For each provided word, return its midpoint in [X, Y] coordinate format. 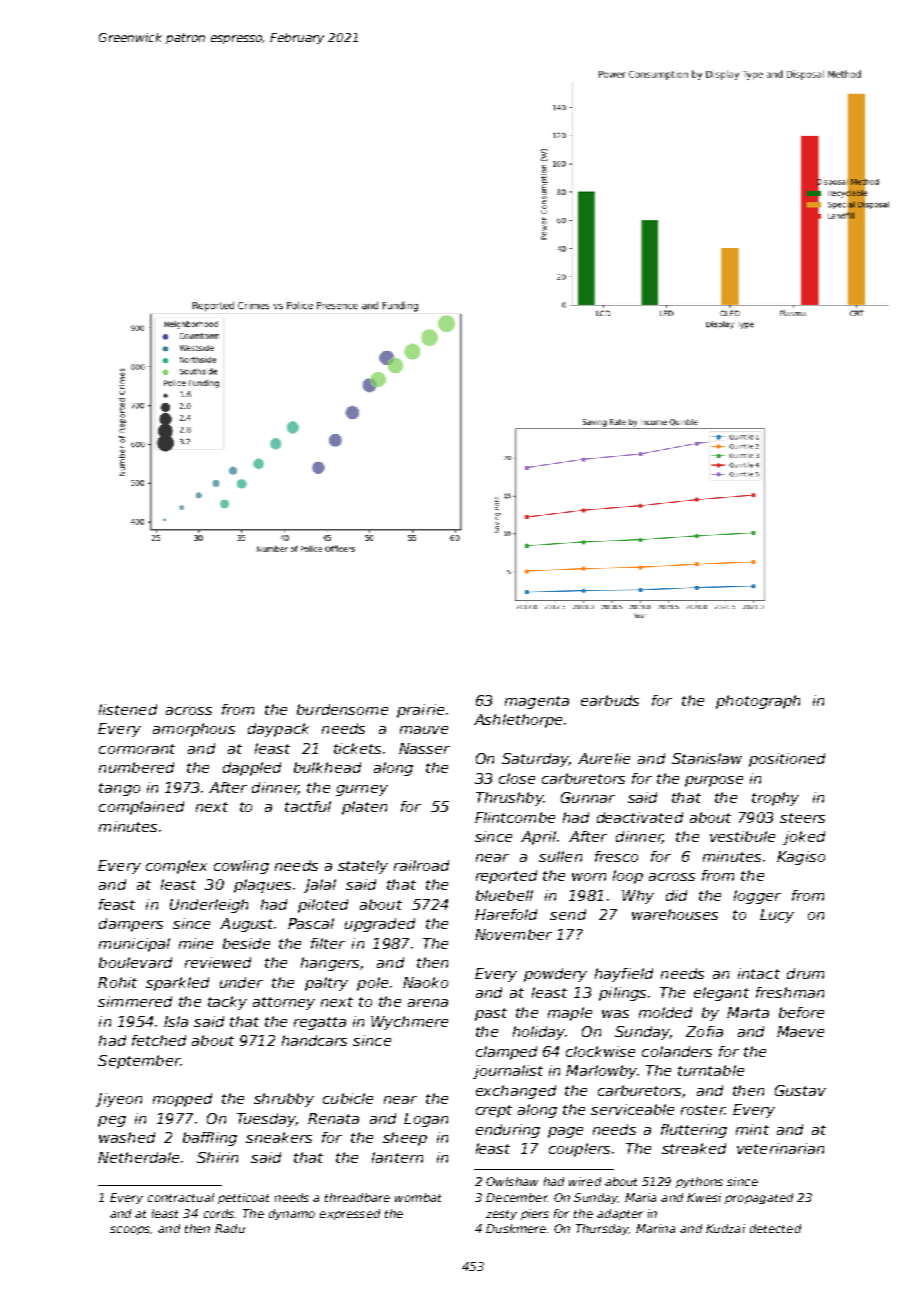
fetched [159, 1040]
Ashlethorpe [518, 721]
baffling [210, 1139]
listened [128, 709]
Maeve [800, 1031]
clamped [506, 1053]
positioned [787, 760]
